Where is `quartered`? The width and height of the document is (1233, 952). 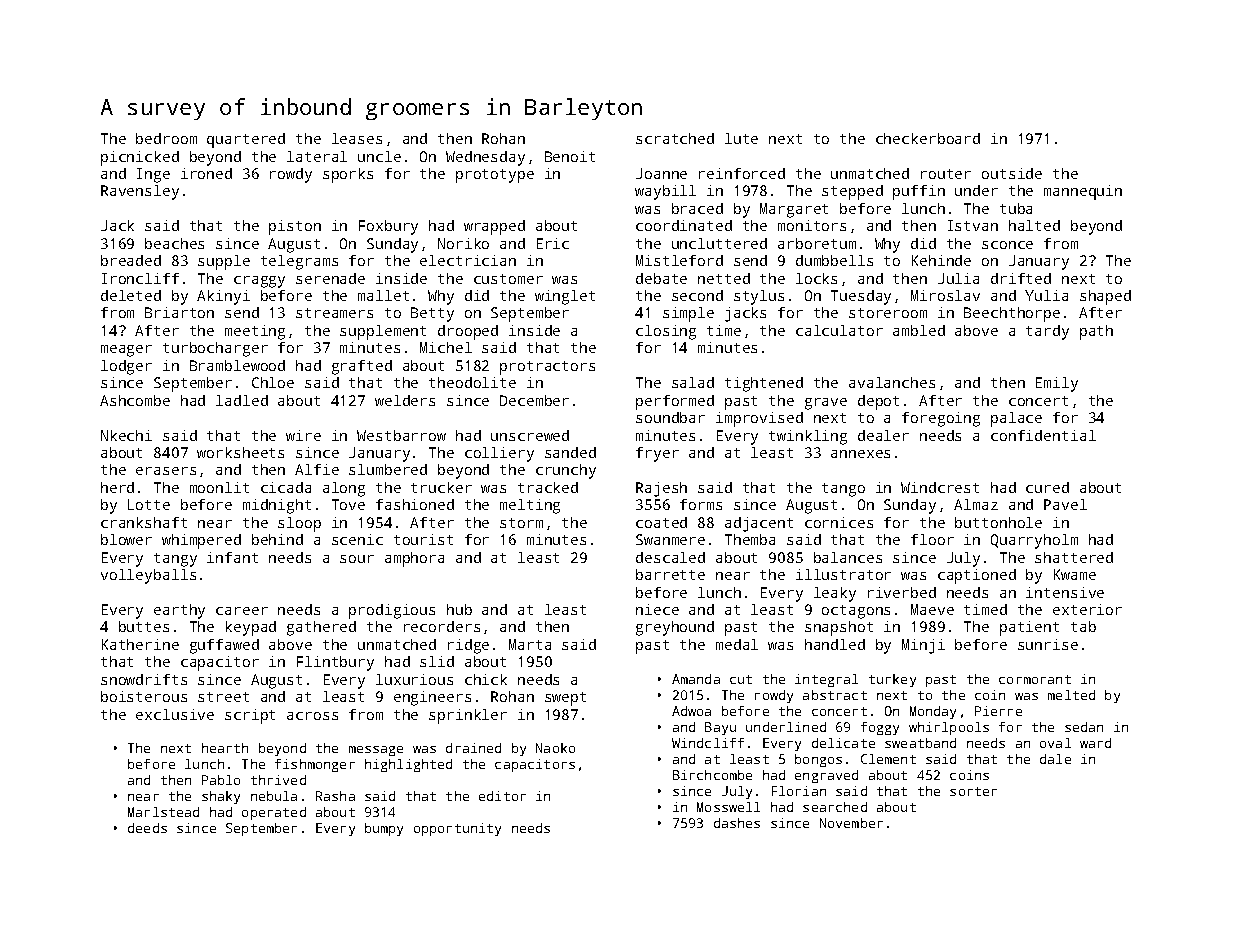 quartered is located at coordinates (246, 140).
